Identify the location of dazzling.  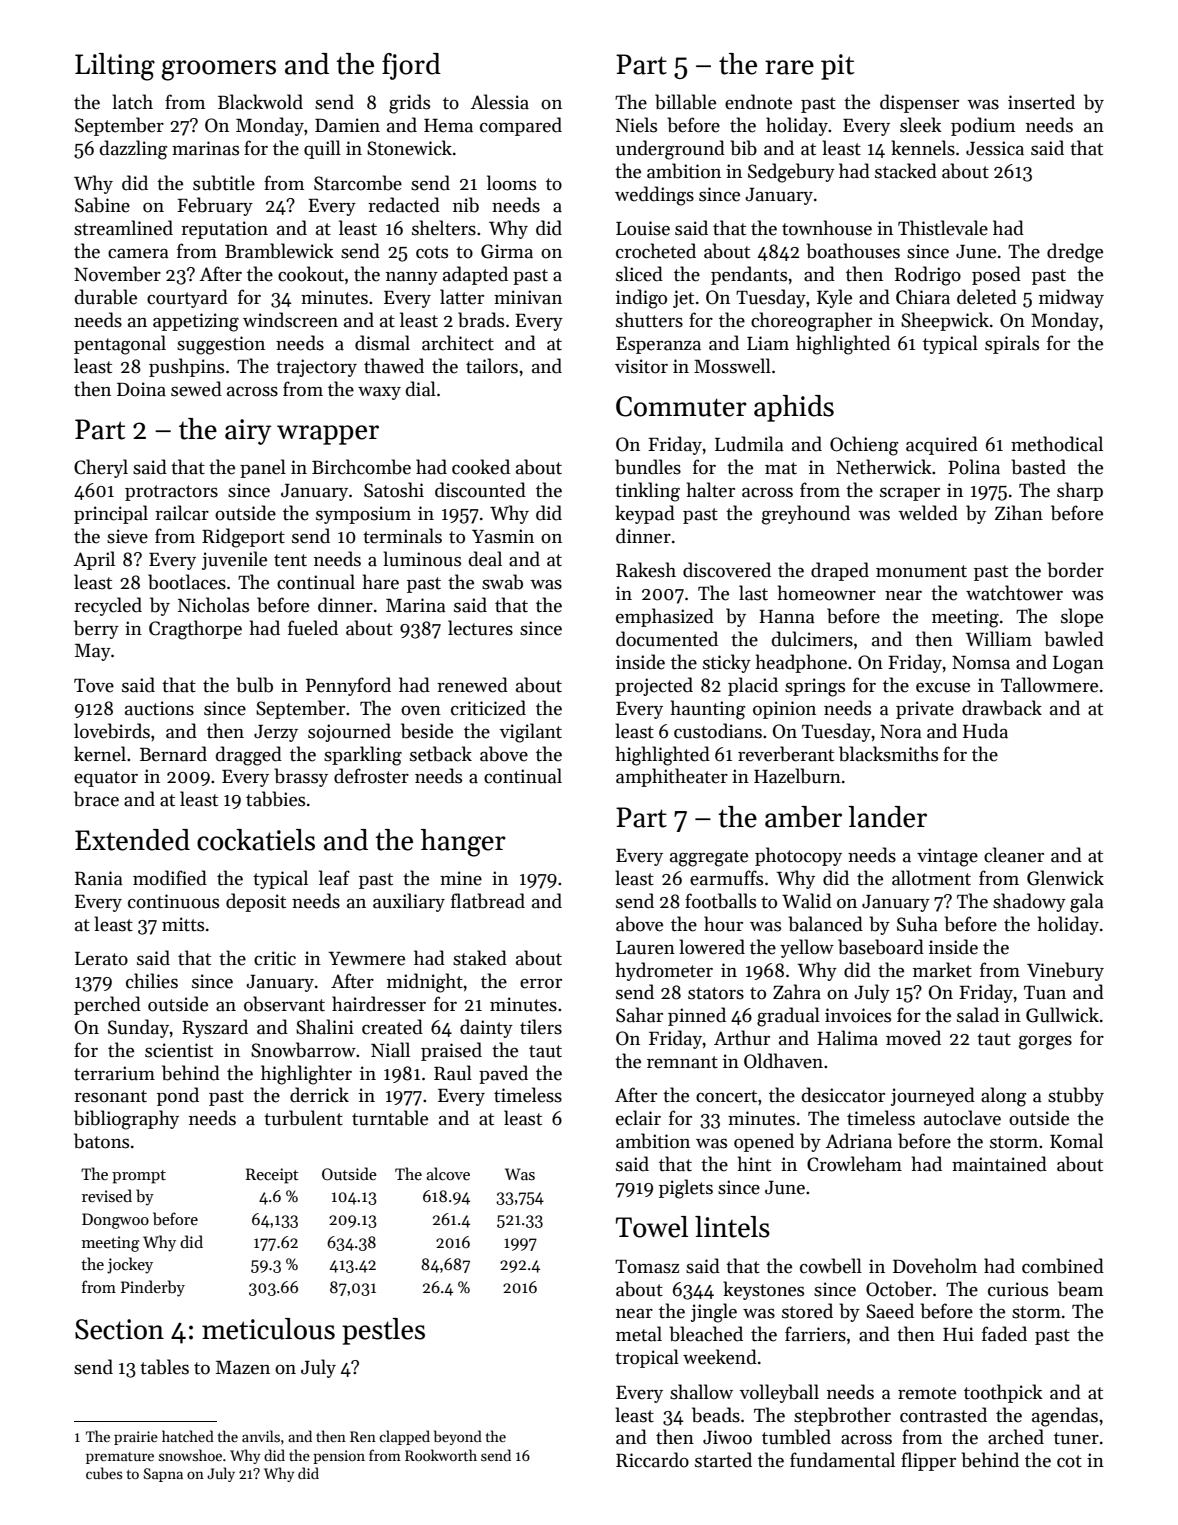
(133, 150).
